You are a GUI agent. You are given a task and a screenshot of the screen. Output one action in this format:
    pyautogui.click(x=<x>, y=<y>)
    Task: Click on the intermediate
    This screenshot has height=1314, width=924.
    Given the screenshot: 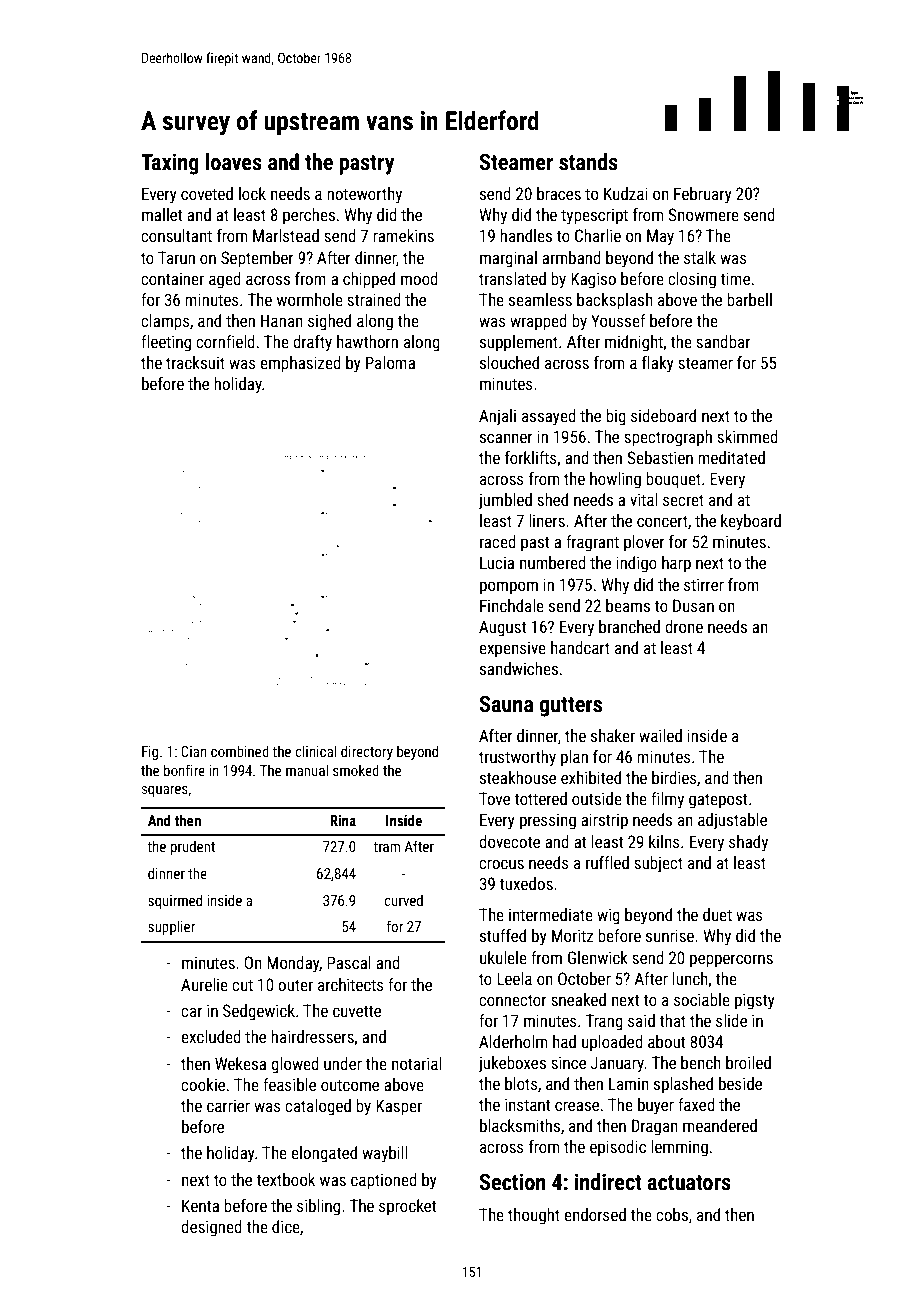 What is the action you would take?
    pyautogui.click(x=551, y=914)
